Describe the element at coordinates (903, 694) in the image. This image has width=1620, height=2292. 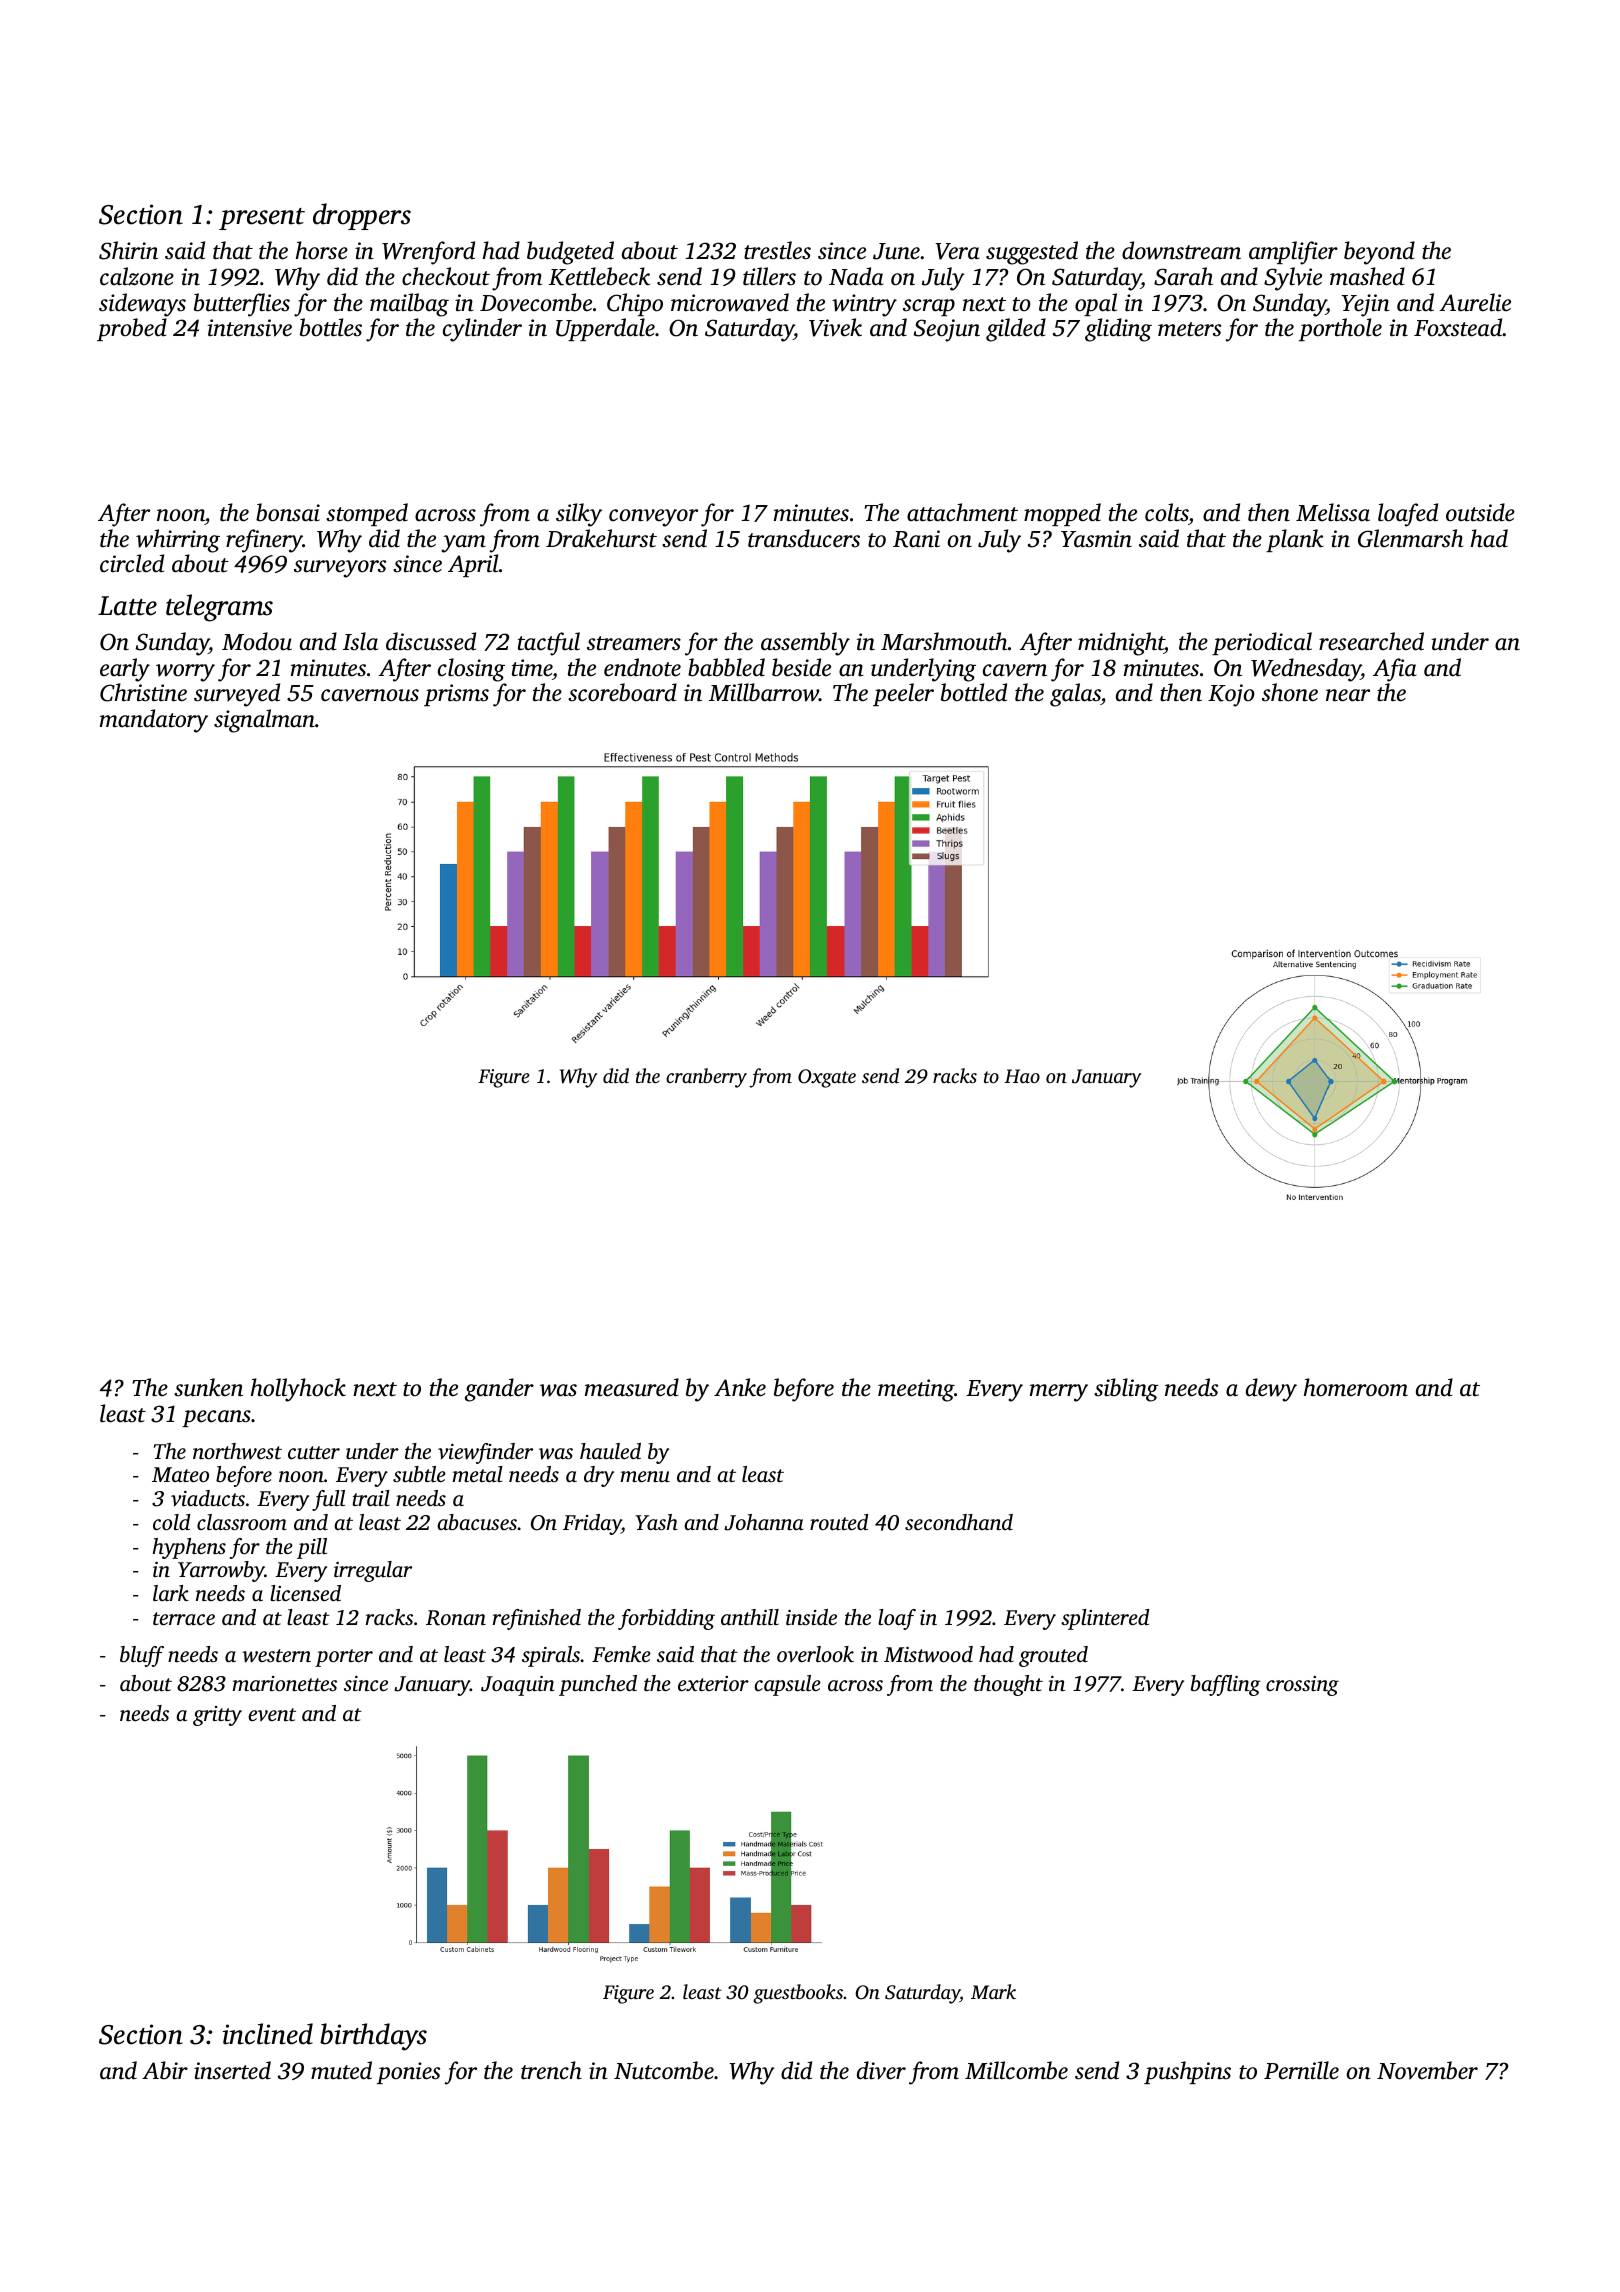
I see `peeler` at that location.
